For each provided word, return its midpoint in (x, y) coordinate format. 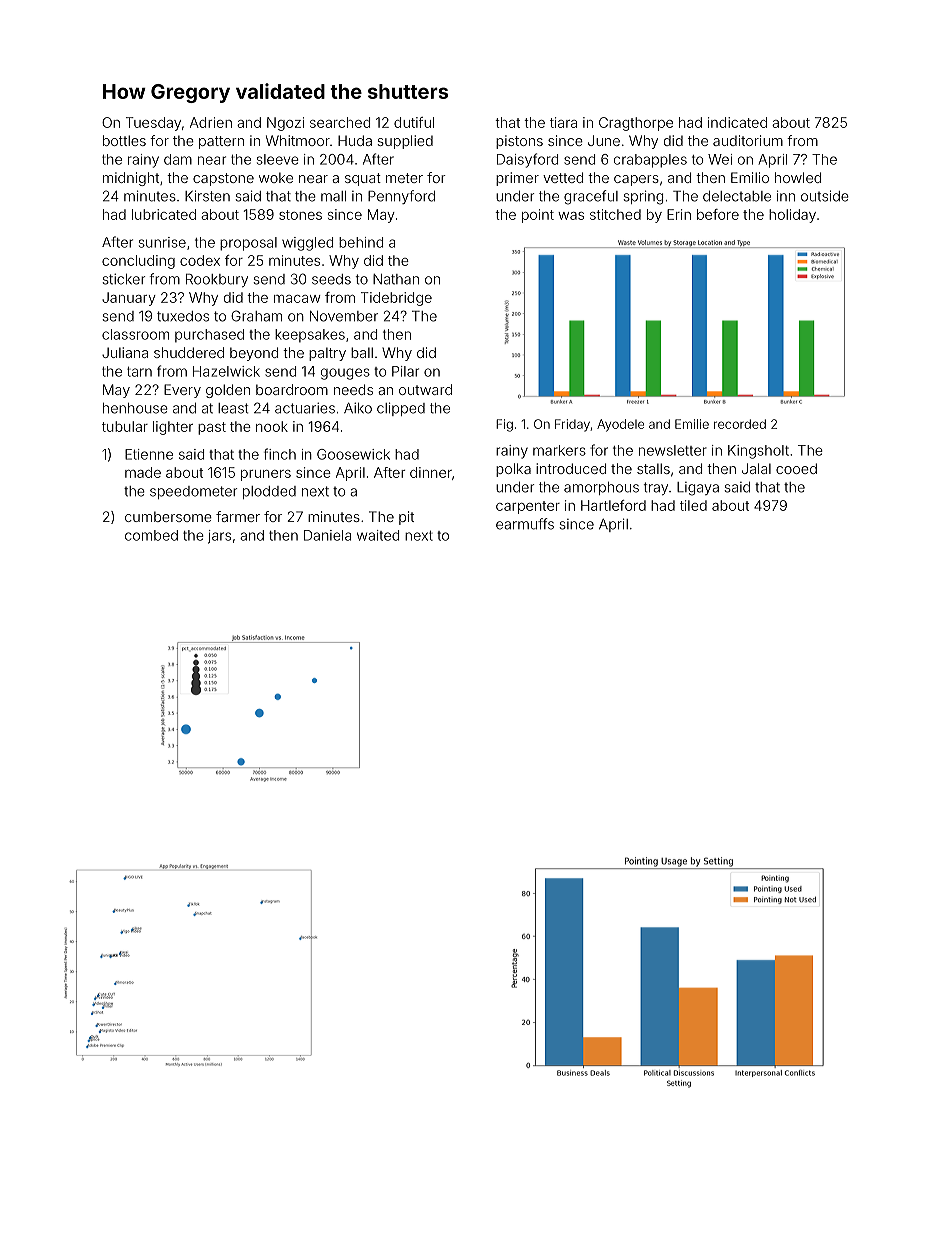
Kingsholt (758, 452)
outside (825, 196)
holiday (792, 216)
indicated (737, 122)
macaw (297, 299)
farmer (238, 516)
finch (280, 454)
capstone (223, 179)
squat (363, 179)
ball (362, 352)
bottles (124, 140)
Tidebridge (396, 299)
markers (559, 450)
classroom (135, 334)
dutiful (414, 122)
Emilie (692, 424)
